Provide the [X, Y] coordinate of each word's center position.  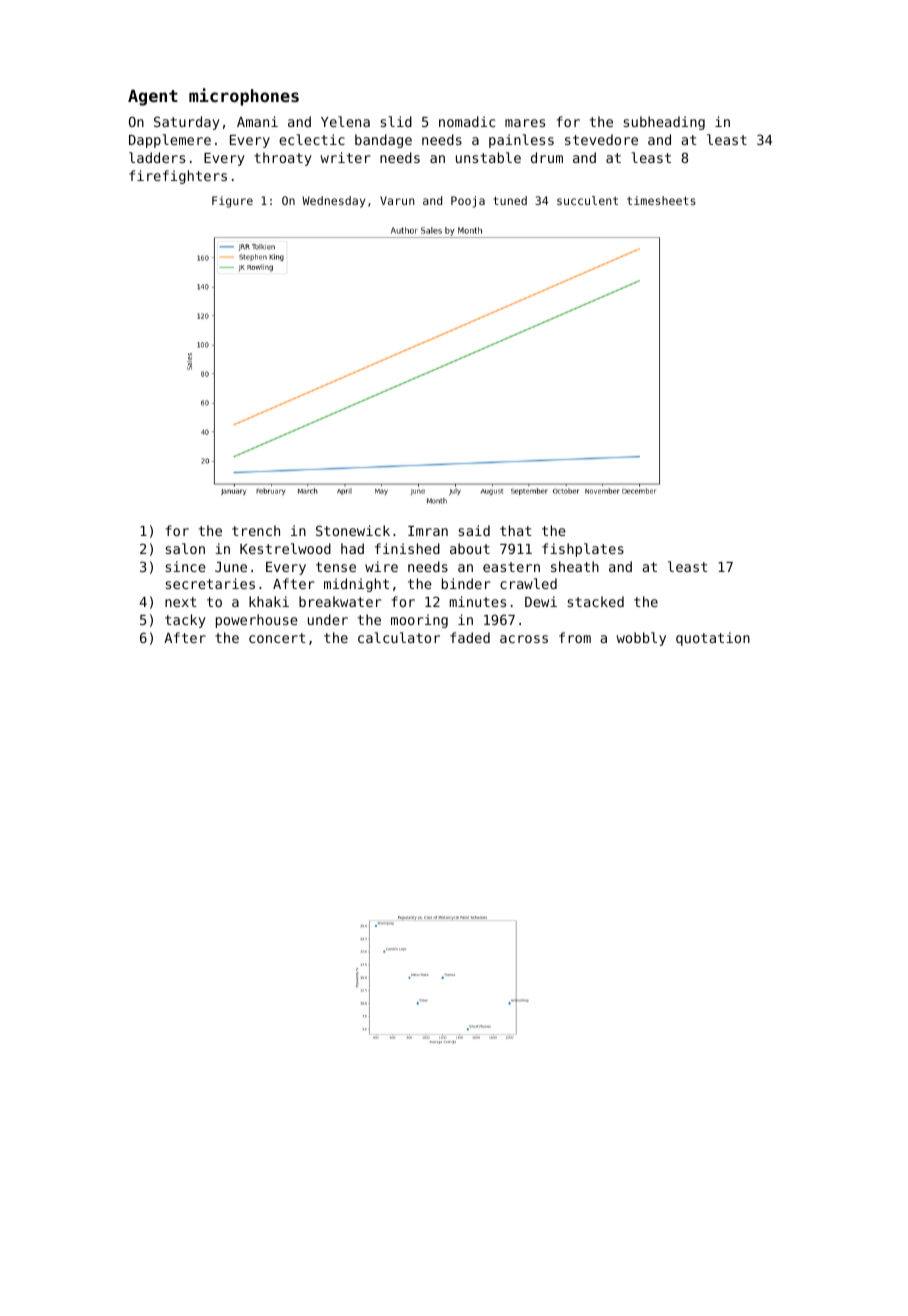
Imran [428, 531]
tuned [510, 200]
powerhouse [257, 621]
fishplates [583, 550]
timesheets [661, 200]
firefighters [178, 177]
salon [185, 548]
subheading [664, 123]
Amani [257, 121]
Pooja [468, 202]
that [516, 530]
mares [525, 123]
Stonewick [353, 530]
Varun [397, 200]
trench [256, 530]
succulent [587, 200]
